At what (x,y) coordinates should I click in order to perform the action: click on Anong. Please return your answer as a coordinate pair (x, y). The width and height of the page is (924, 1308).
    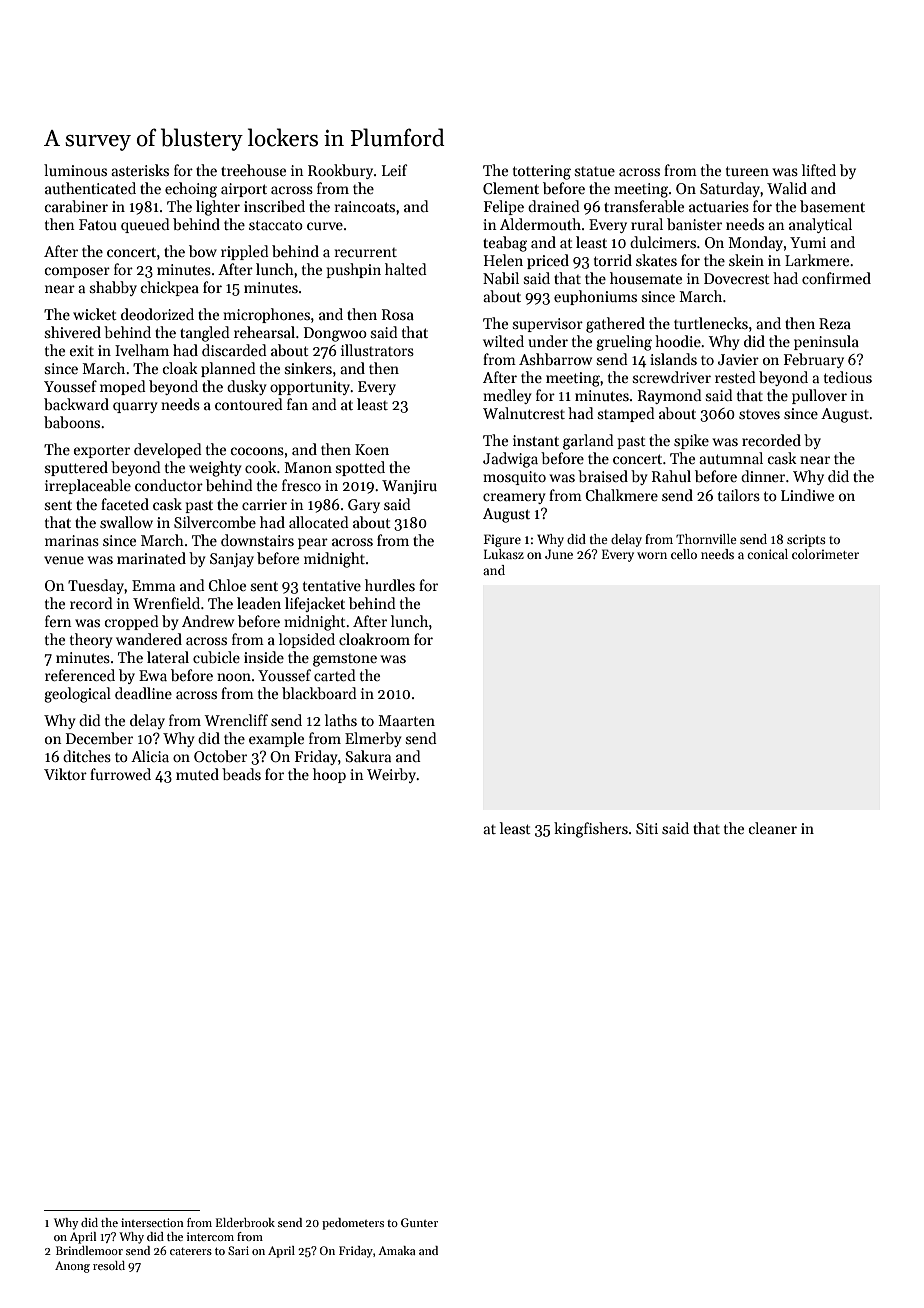
    Looking at the image, I should click on (72, 1267).
